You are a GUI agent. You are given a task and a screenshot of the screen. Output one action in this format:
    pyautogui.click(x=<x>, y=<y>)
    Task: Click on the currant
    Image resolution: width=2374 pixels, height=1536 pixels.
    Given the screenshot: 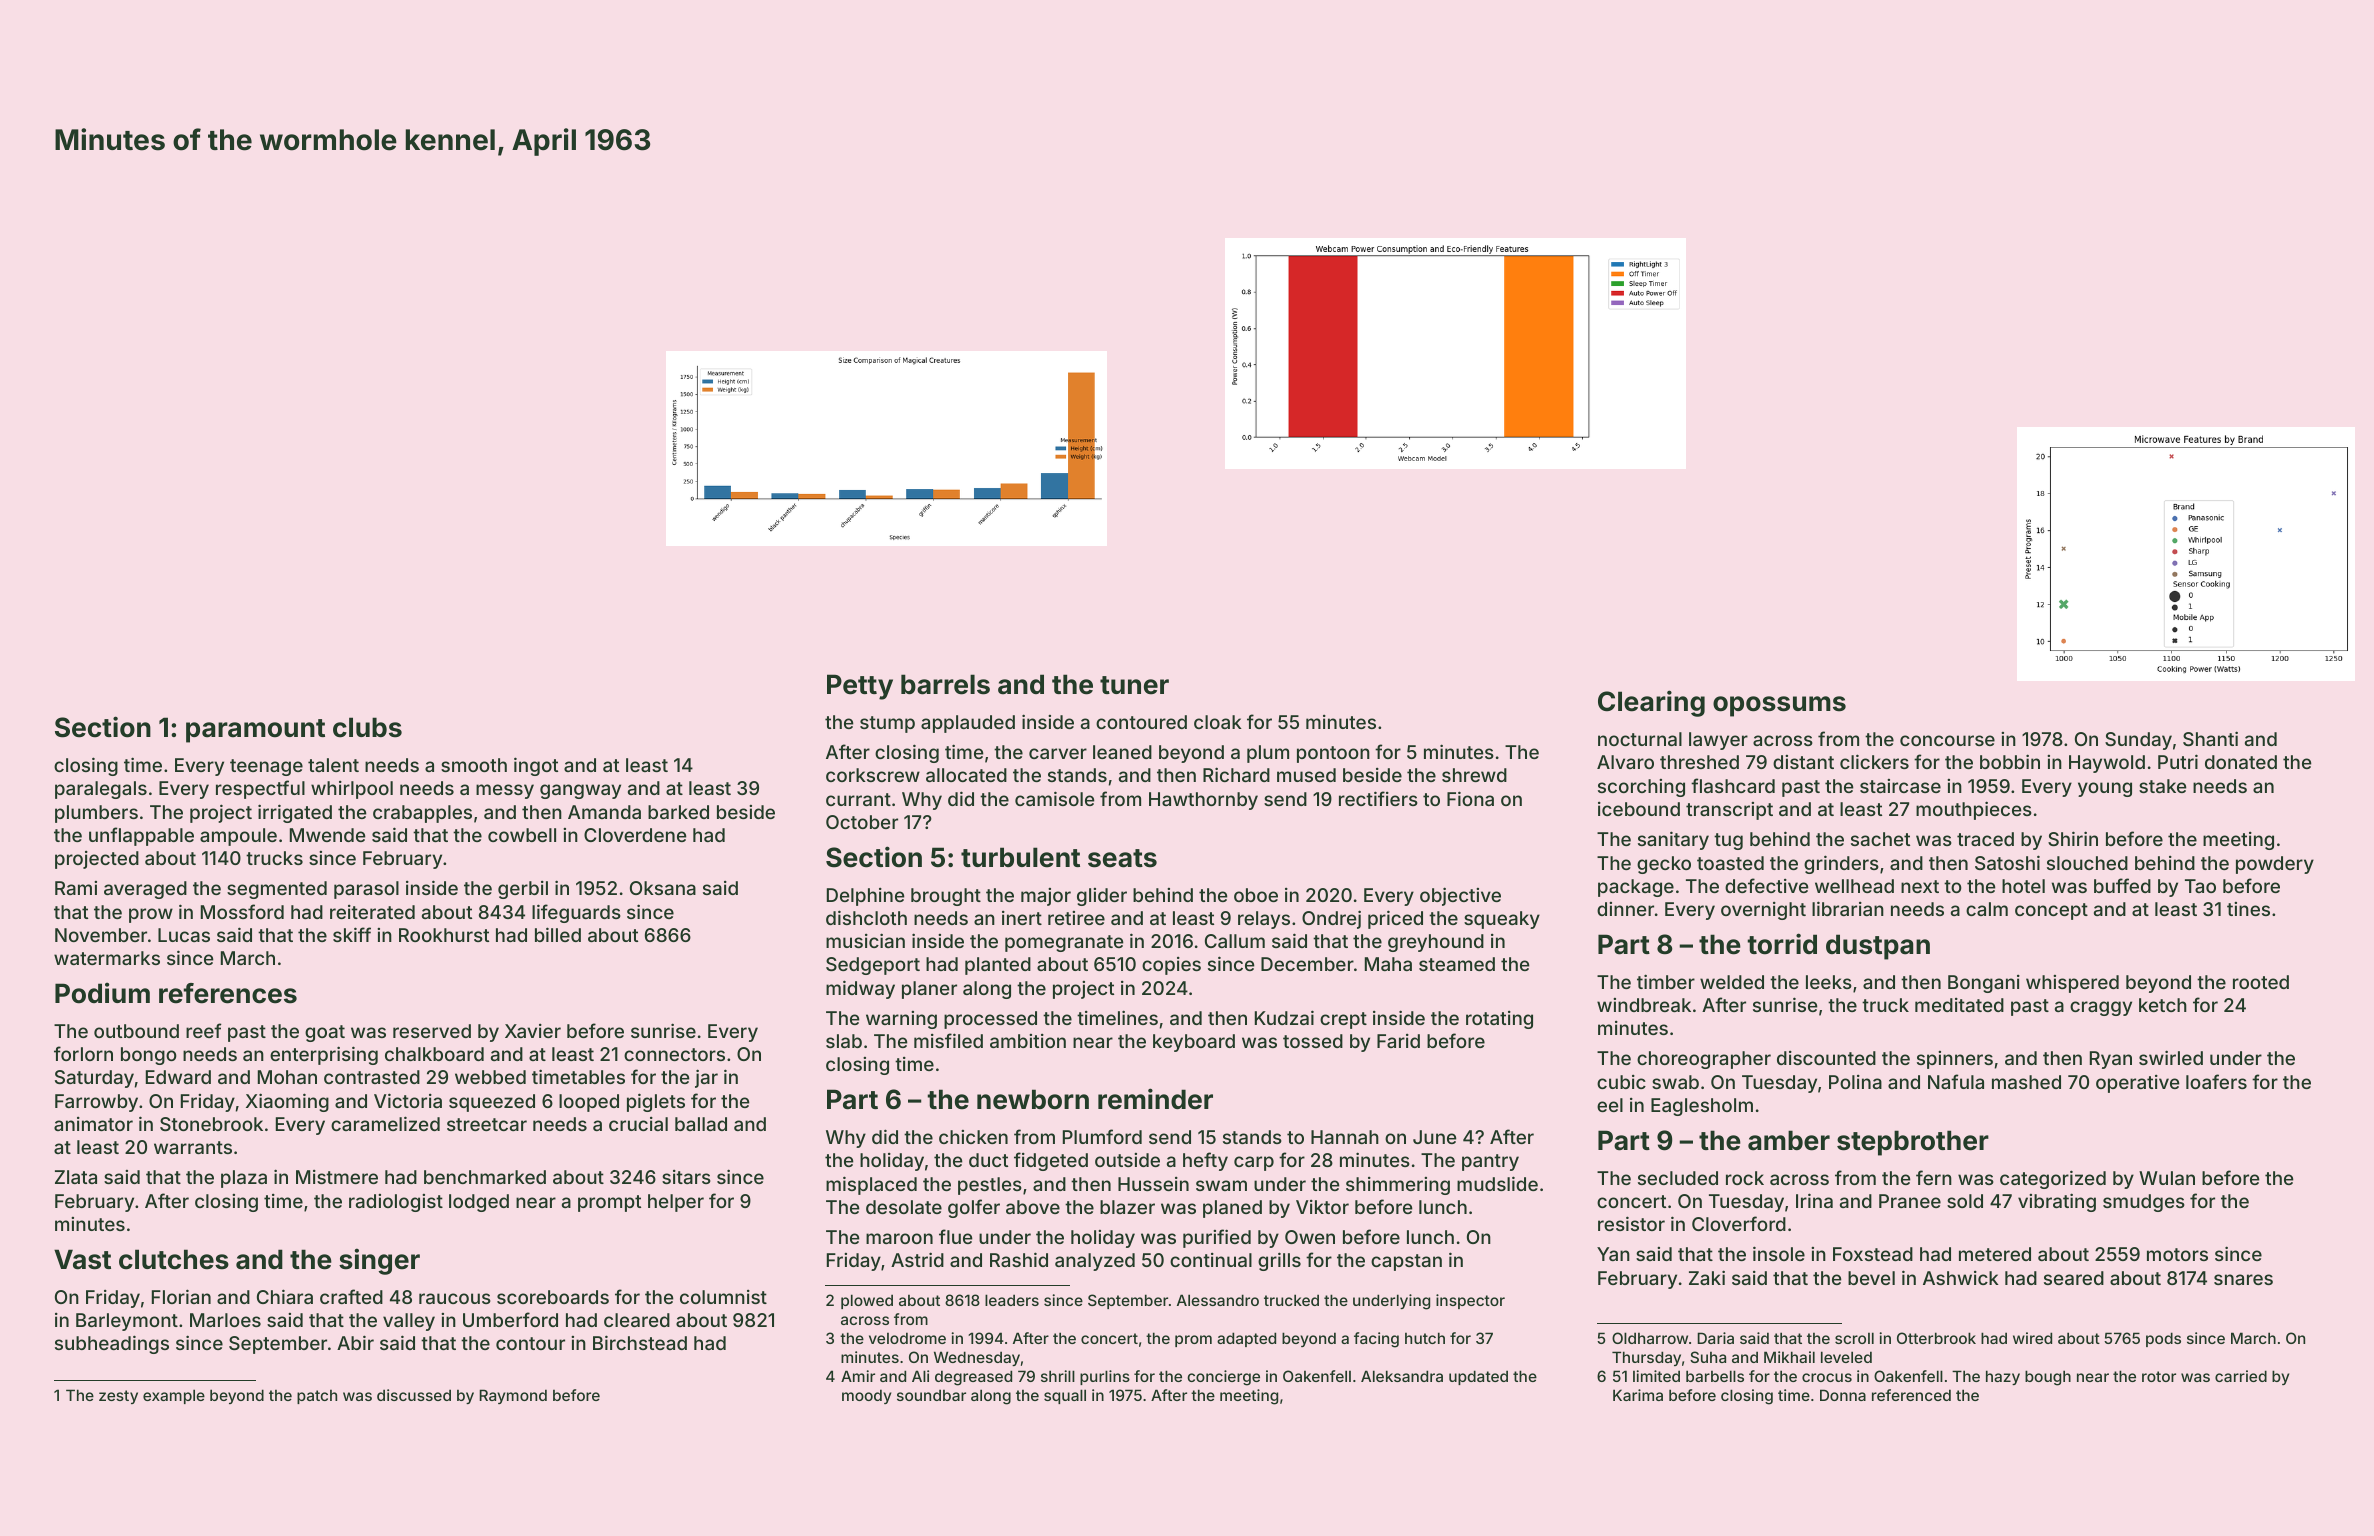 What is the action you would take?
    pyautogui.click(x=858, y=799)
